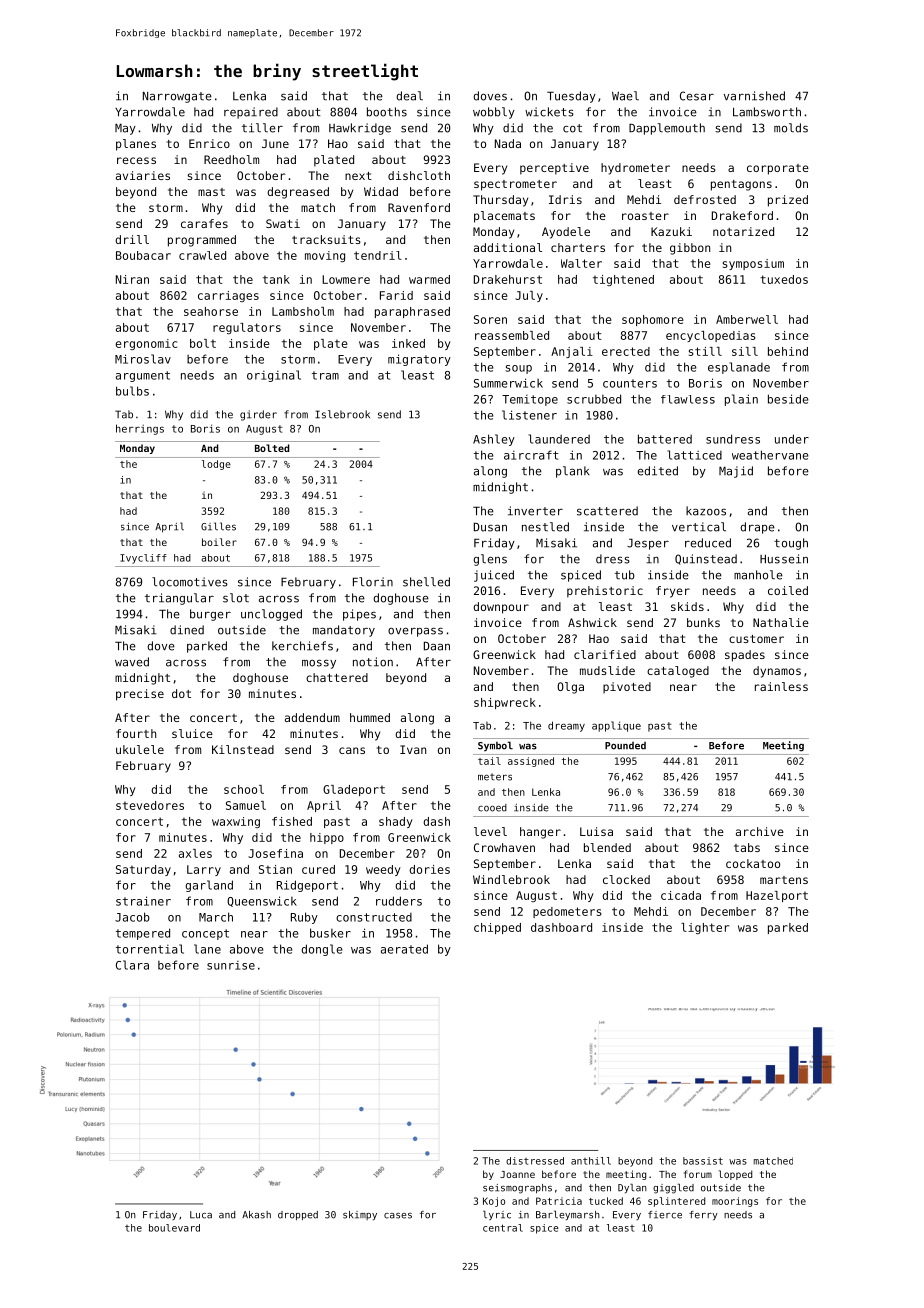 This document has height=1308, width=924. I want to click on still, so click(705, 351).
